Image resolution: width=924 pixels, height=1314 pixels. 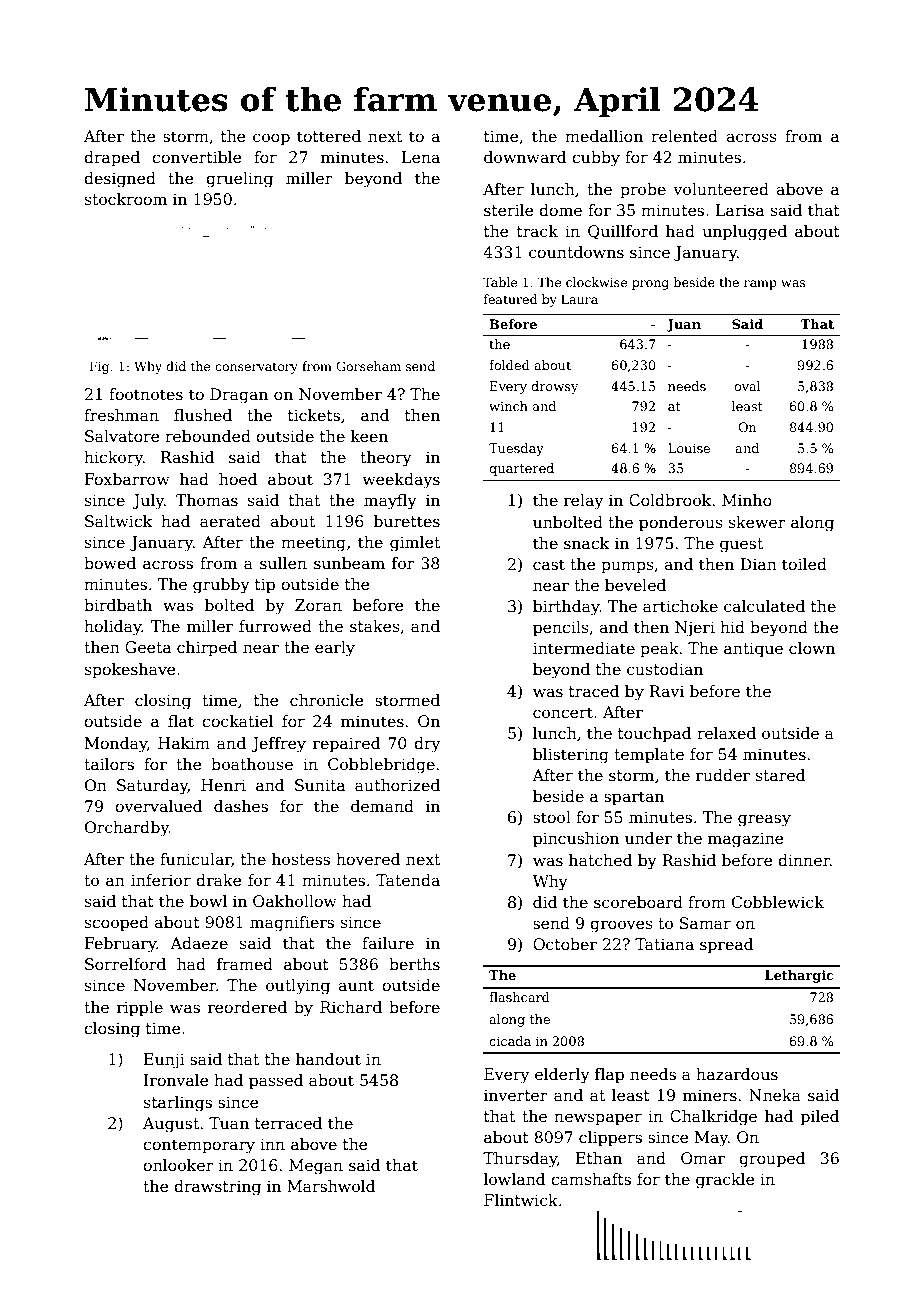 What do you see at coordinates (146, 394) in the document?
I see `footnotes` at bounding box center [146, 394].
